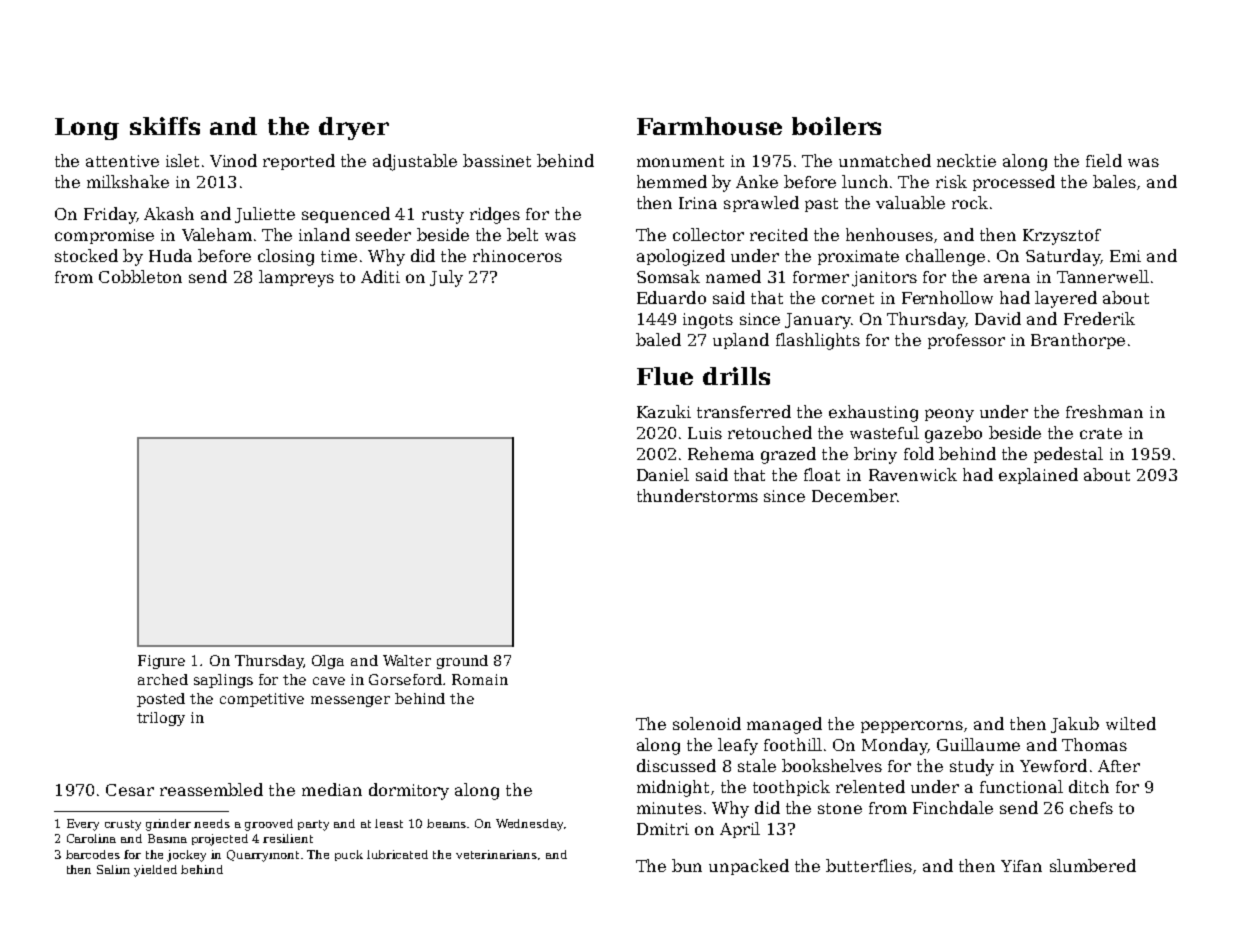 This screenshot has height=952, width=1233. What do you see at coordinates (130, 790) in the screenshot?
I see `Cesar` at bounding box center [130, 790].
